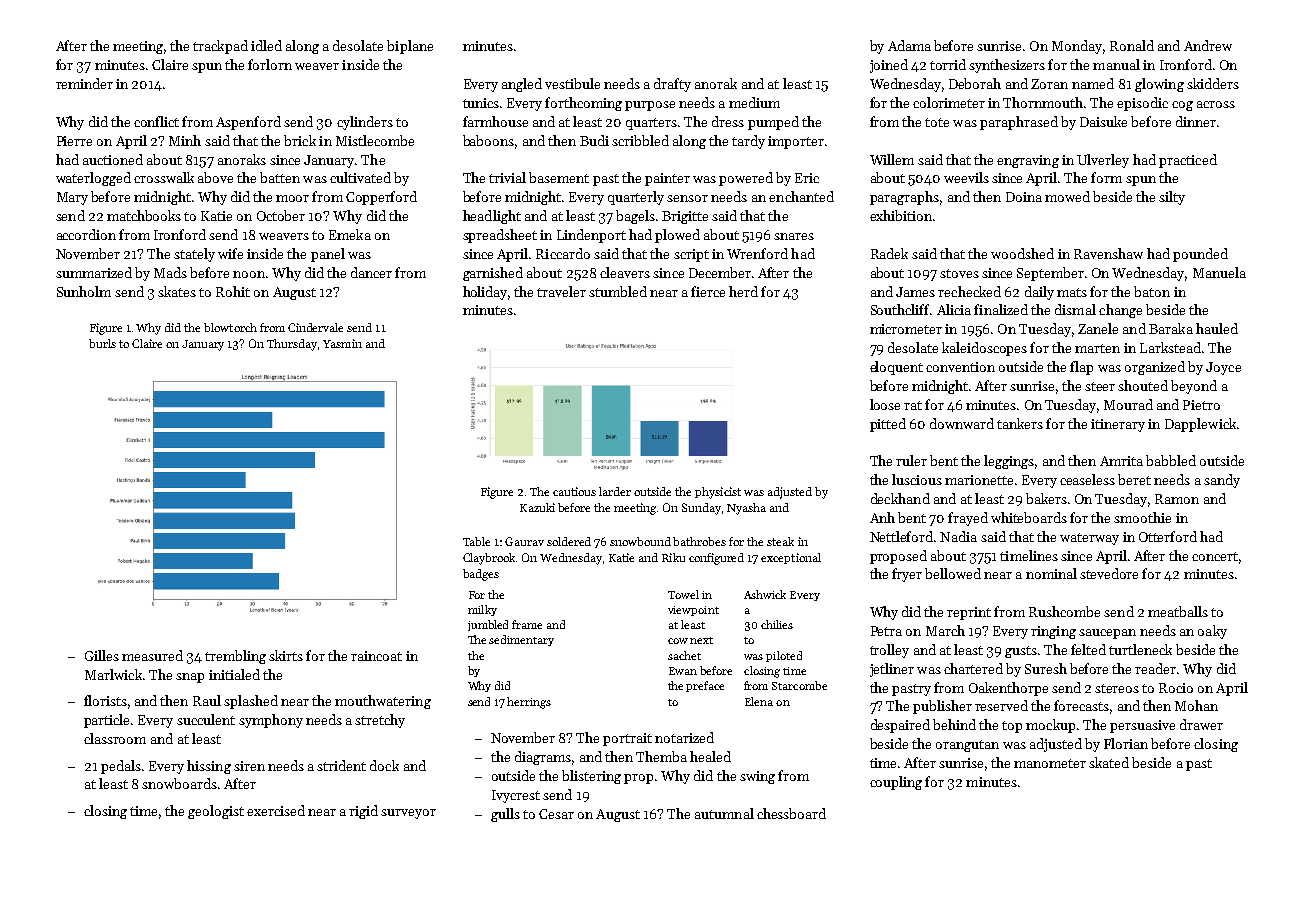 This image has height=924, width=1308. What do you see at coordinates (179, 783) in the image?
I see `snowboards` at bounding box center [179, 783].
